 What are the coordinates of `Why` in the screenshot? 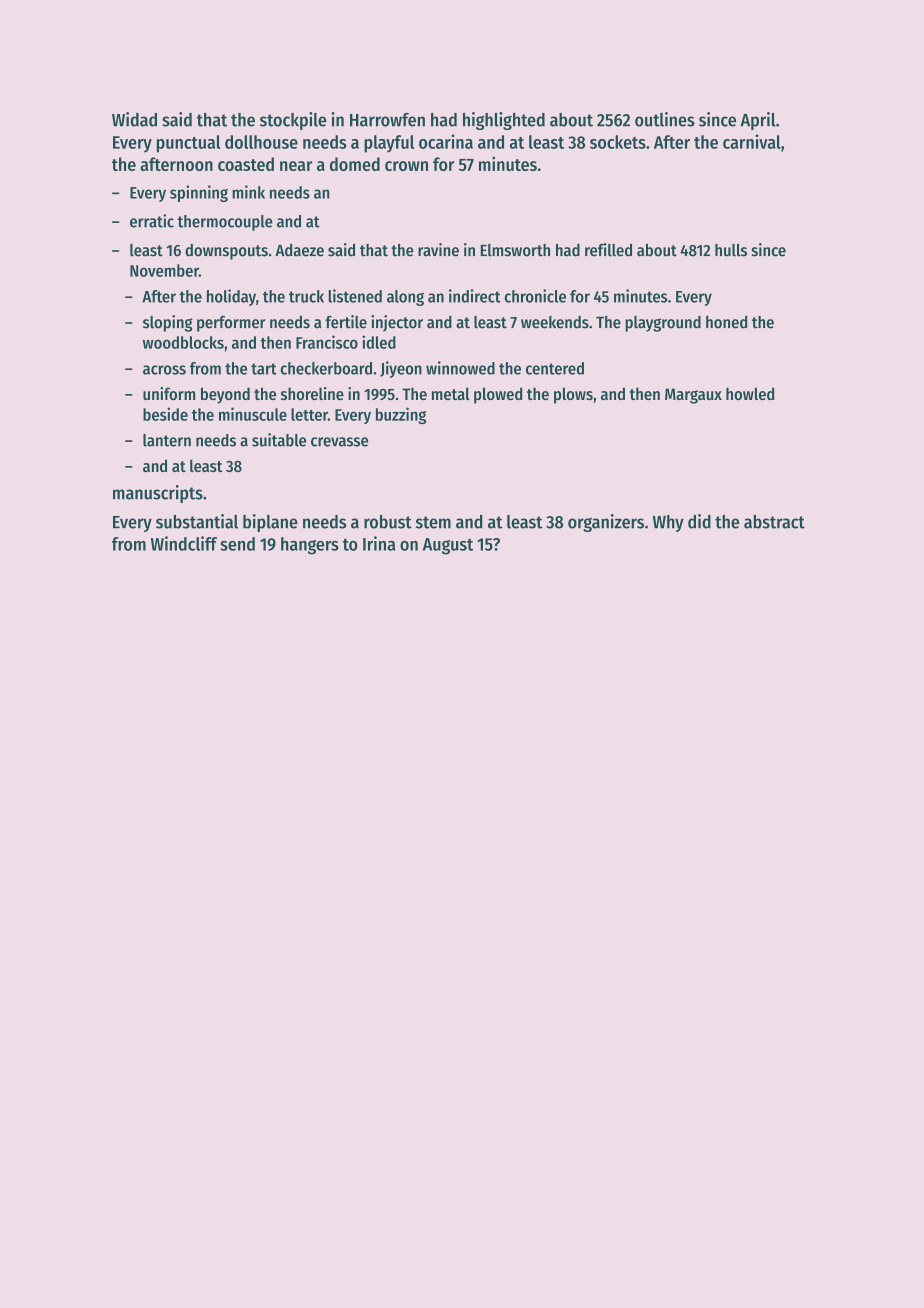 It's located at (668, 523).
